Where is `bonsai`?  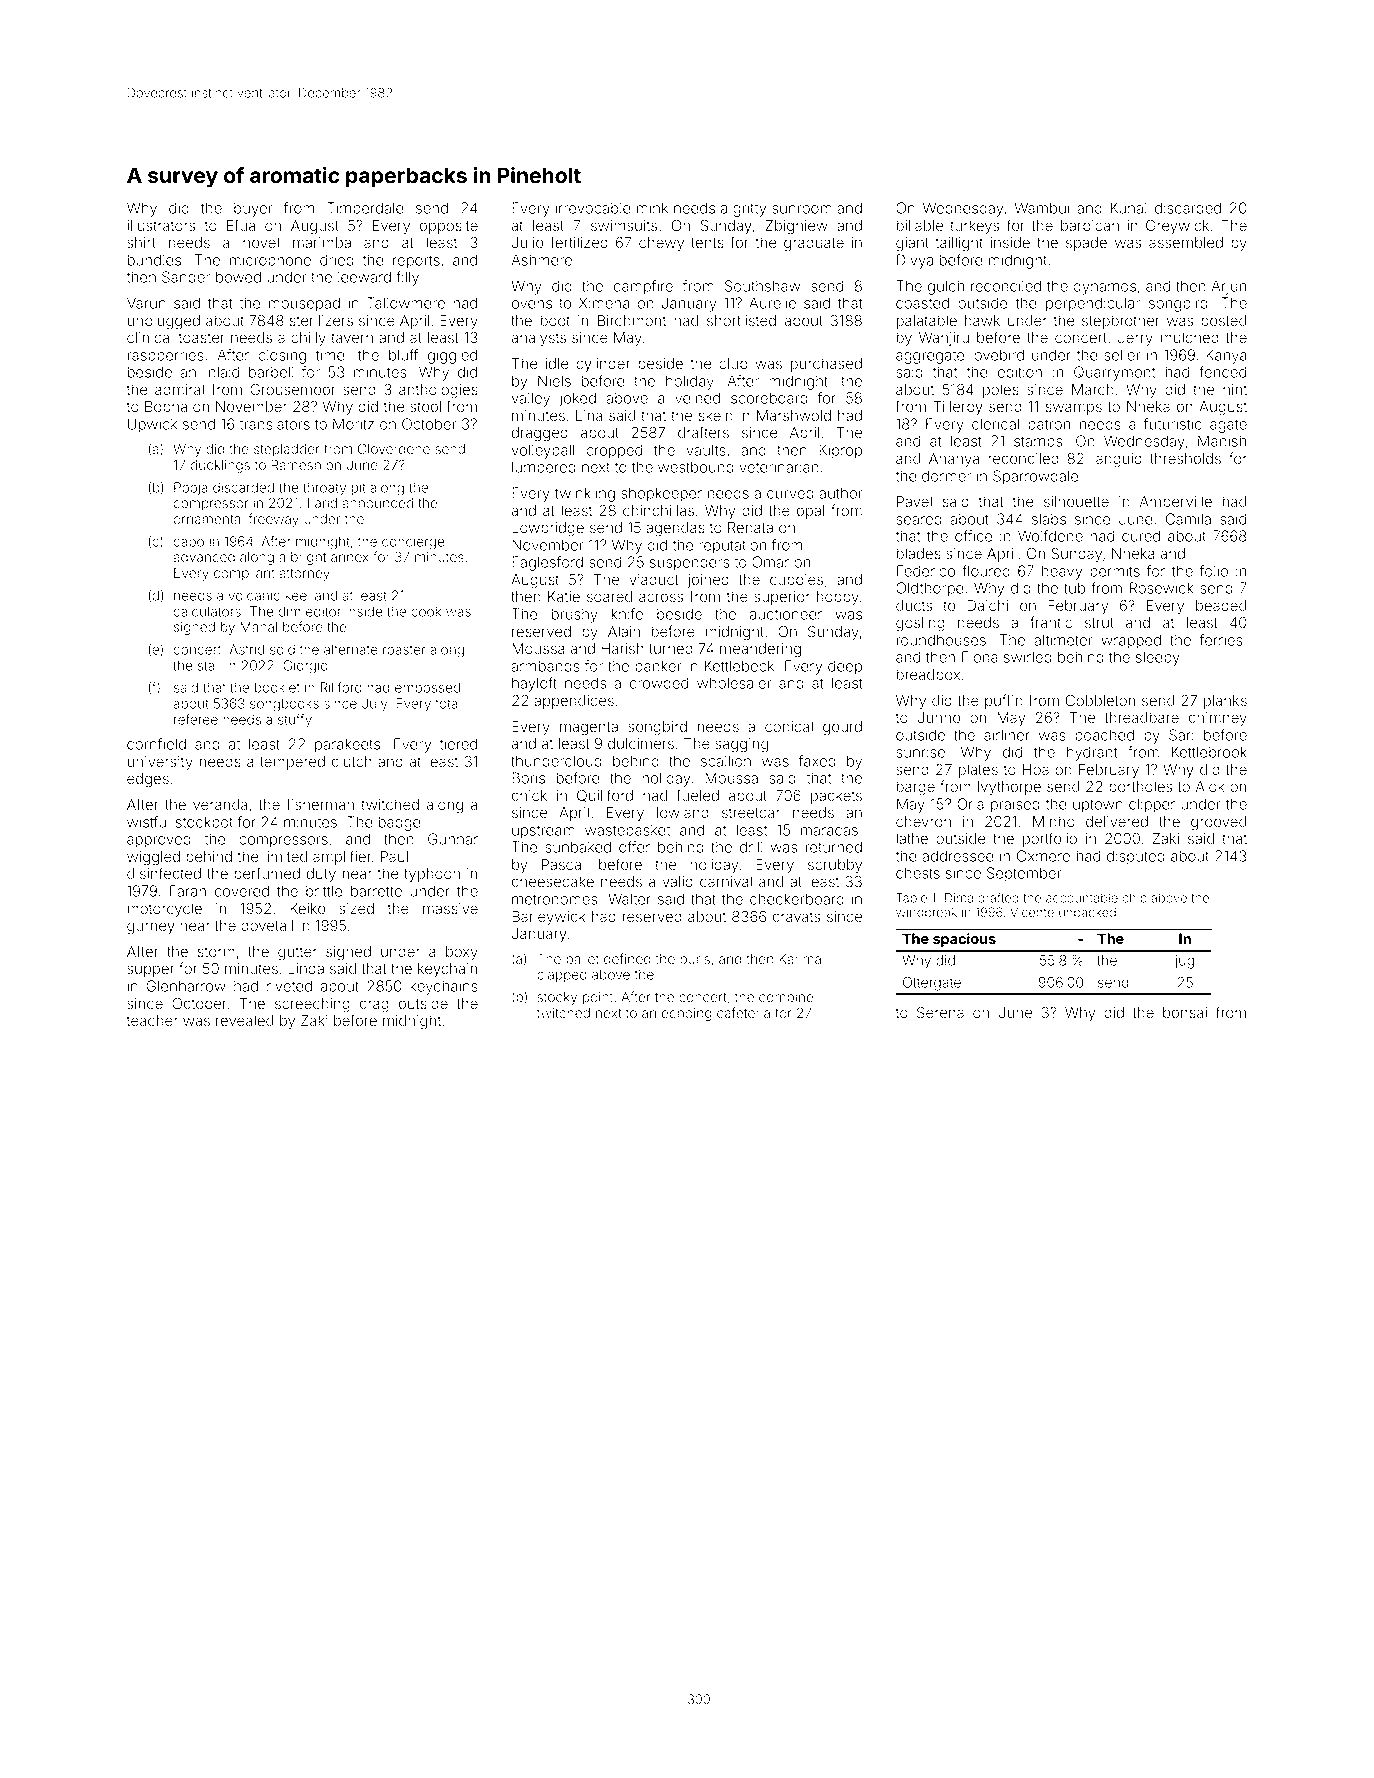 bonsai is located at coordinates (1185, 1013).
